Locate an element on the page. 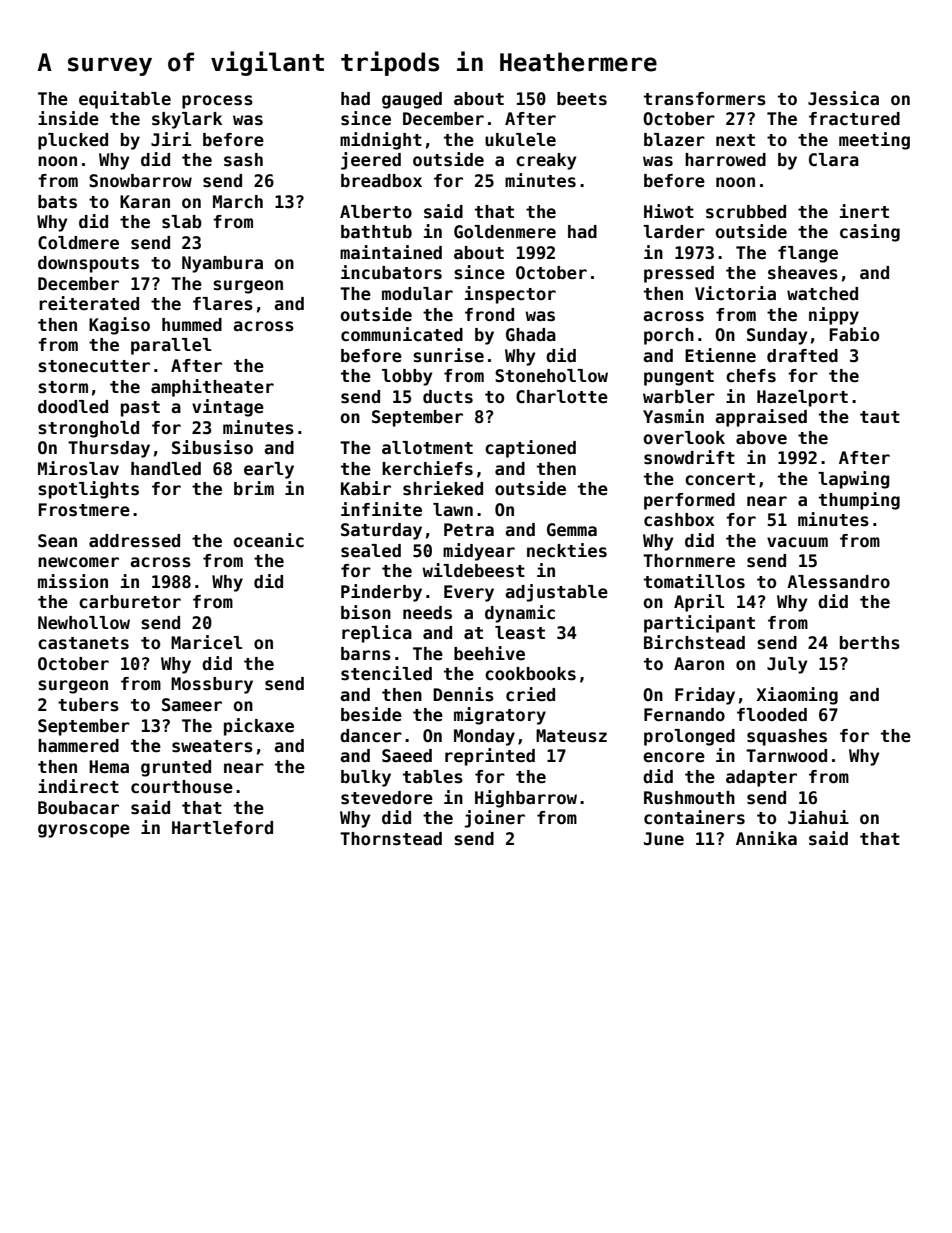  tubers is located at coordinates (88, 705).
